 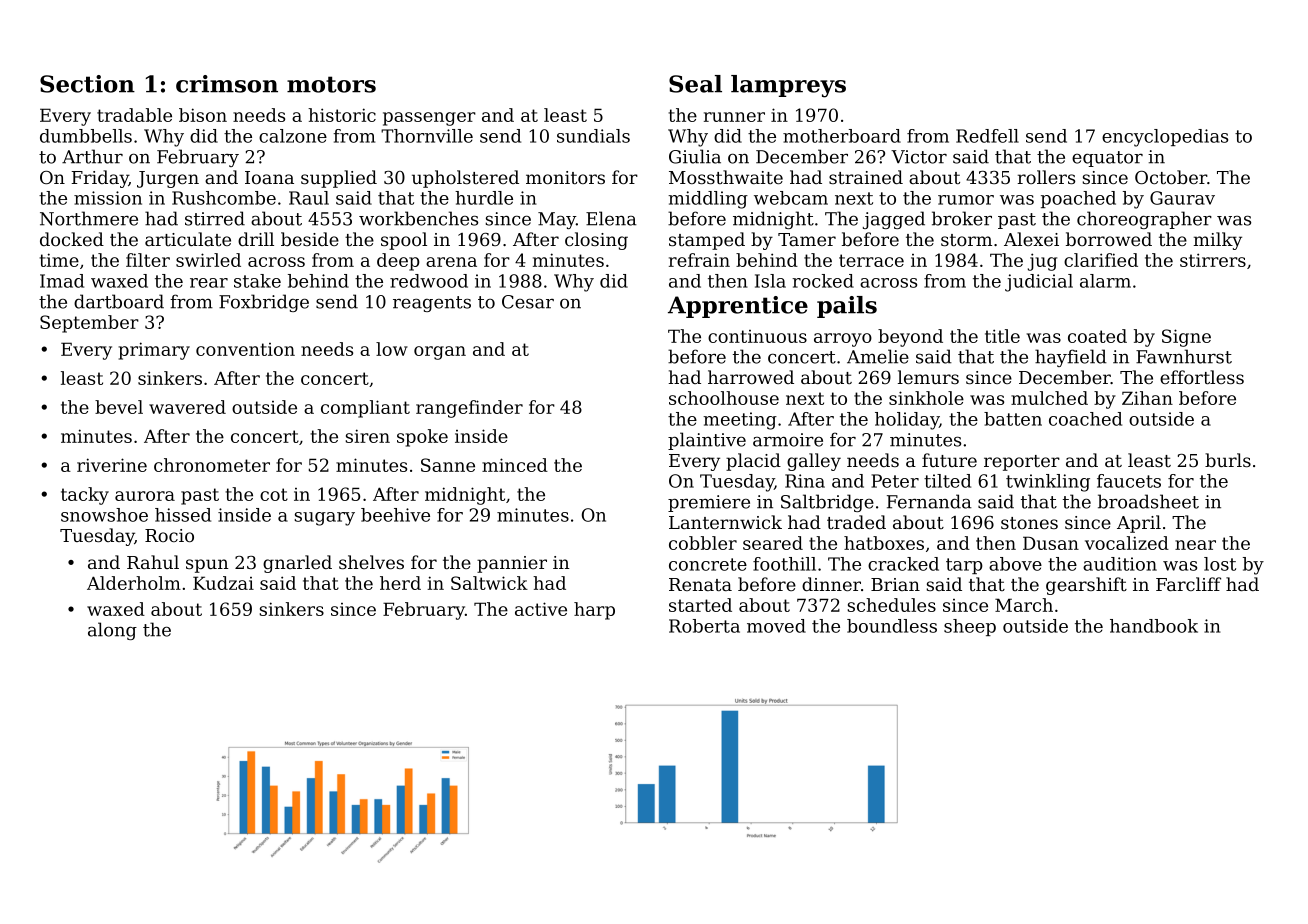 I want to click on Foxbridge, so click(x=264, y=303).
